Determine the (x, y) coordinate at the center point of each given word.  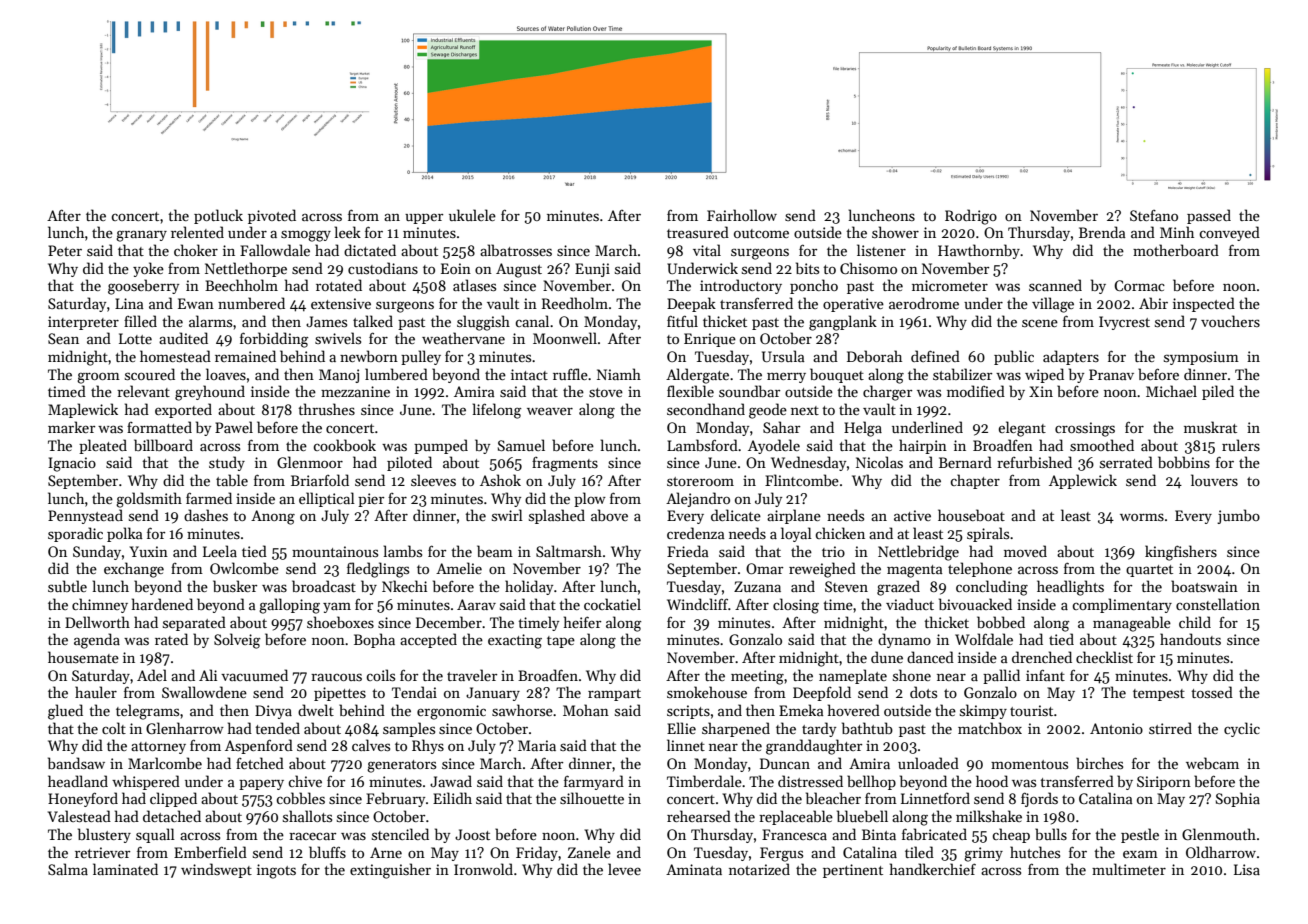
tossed (1212, 692)
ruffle (570, 374)
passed (1209, 216)
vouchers (1230, 321)
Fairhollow (742, 215)
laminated (125, 869)
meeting (757, 677)
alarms (210, 321)
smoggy (306, 236)
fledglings (378, 570)
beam (495, 551)
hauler (96, 692)
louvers (1214, 480)
